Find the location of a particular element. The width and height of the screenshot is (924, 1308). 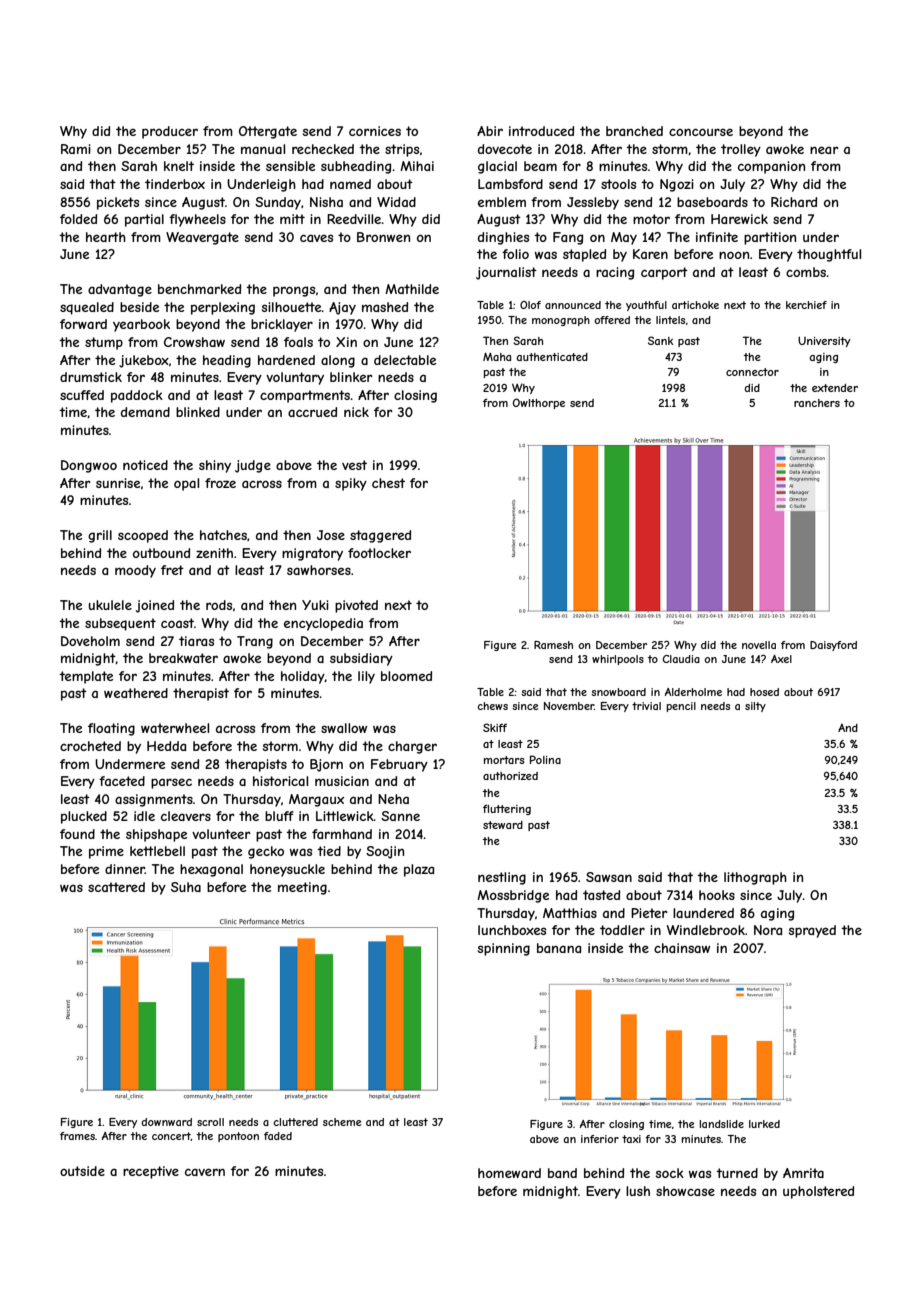

paddock is located at coordinates (137, 396).
